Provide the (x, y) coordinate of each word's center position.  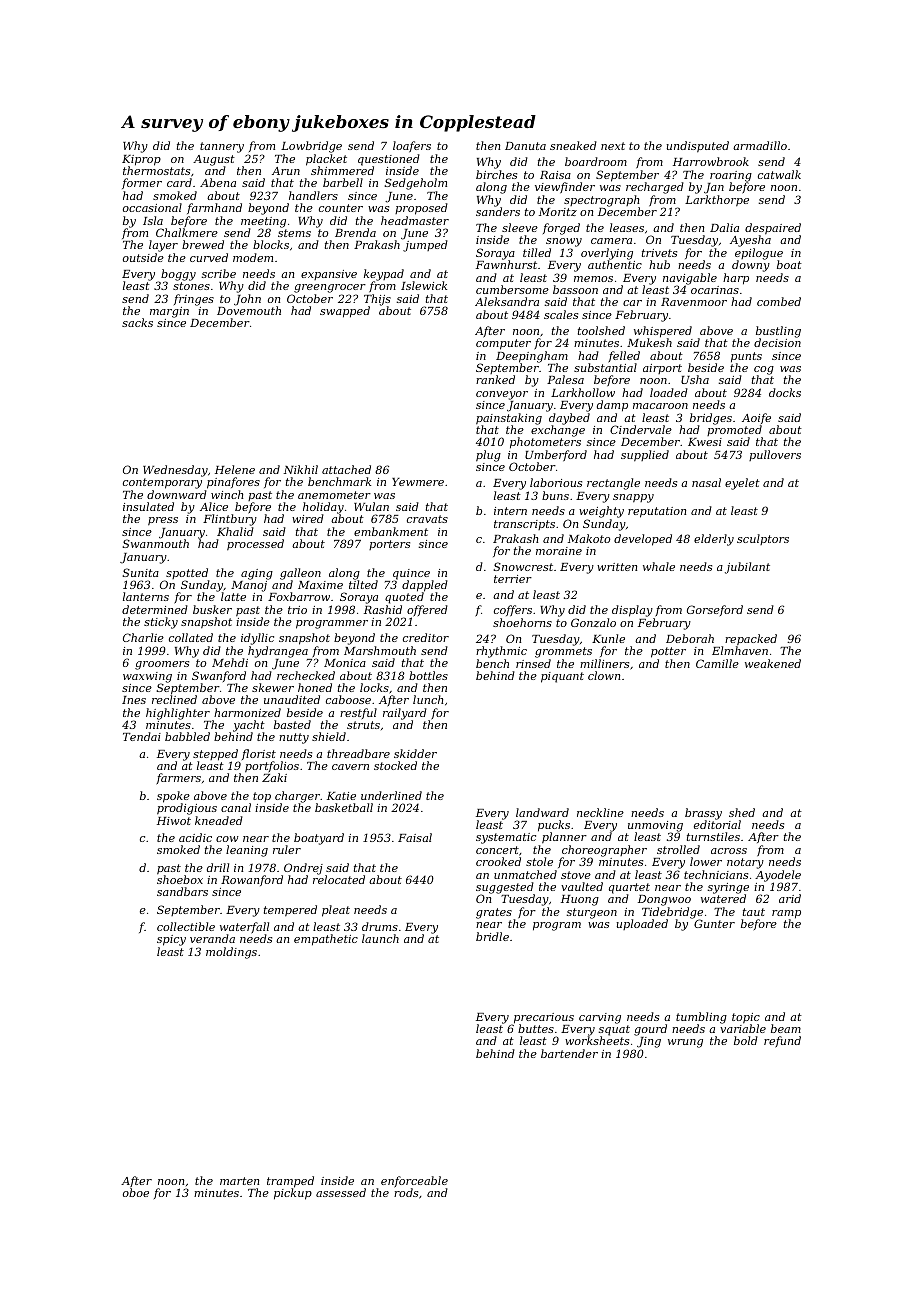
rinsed (533, 663)
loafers (412, 146)
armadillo (760, 145)
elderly (714, 540)
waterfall (244, 928)
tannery (222, 147)
